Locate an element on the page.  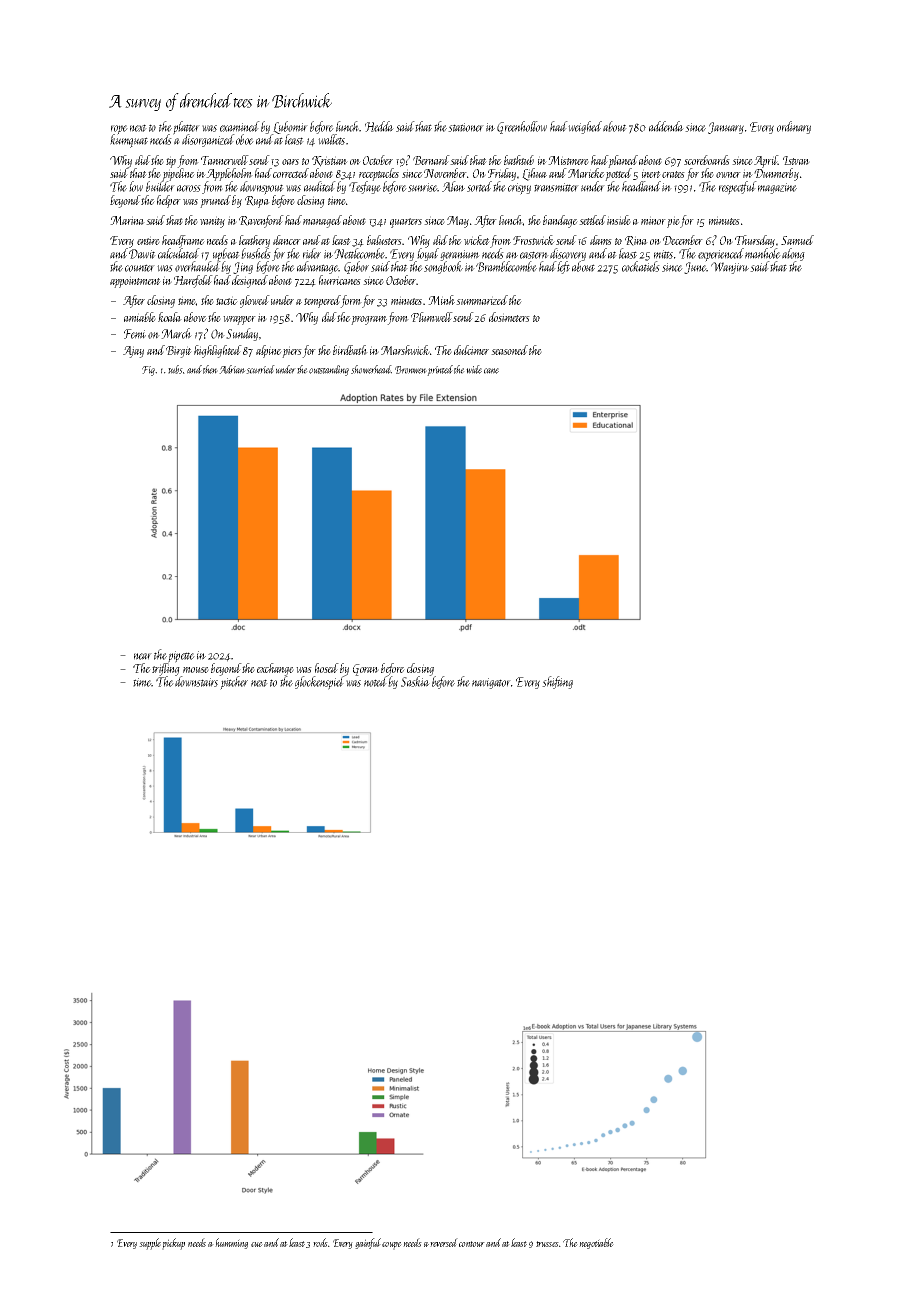
pipette is located at coordinates (181, 657).
